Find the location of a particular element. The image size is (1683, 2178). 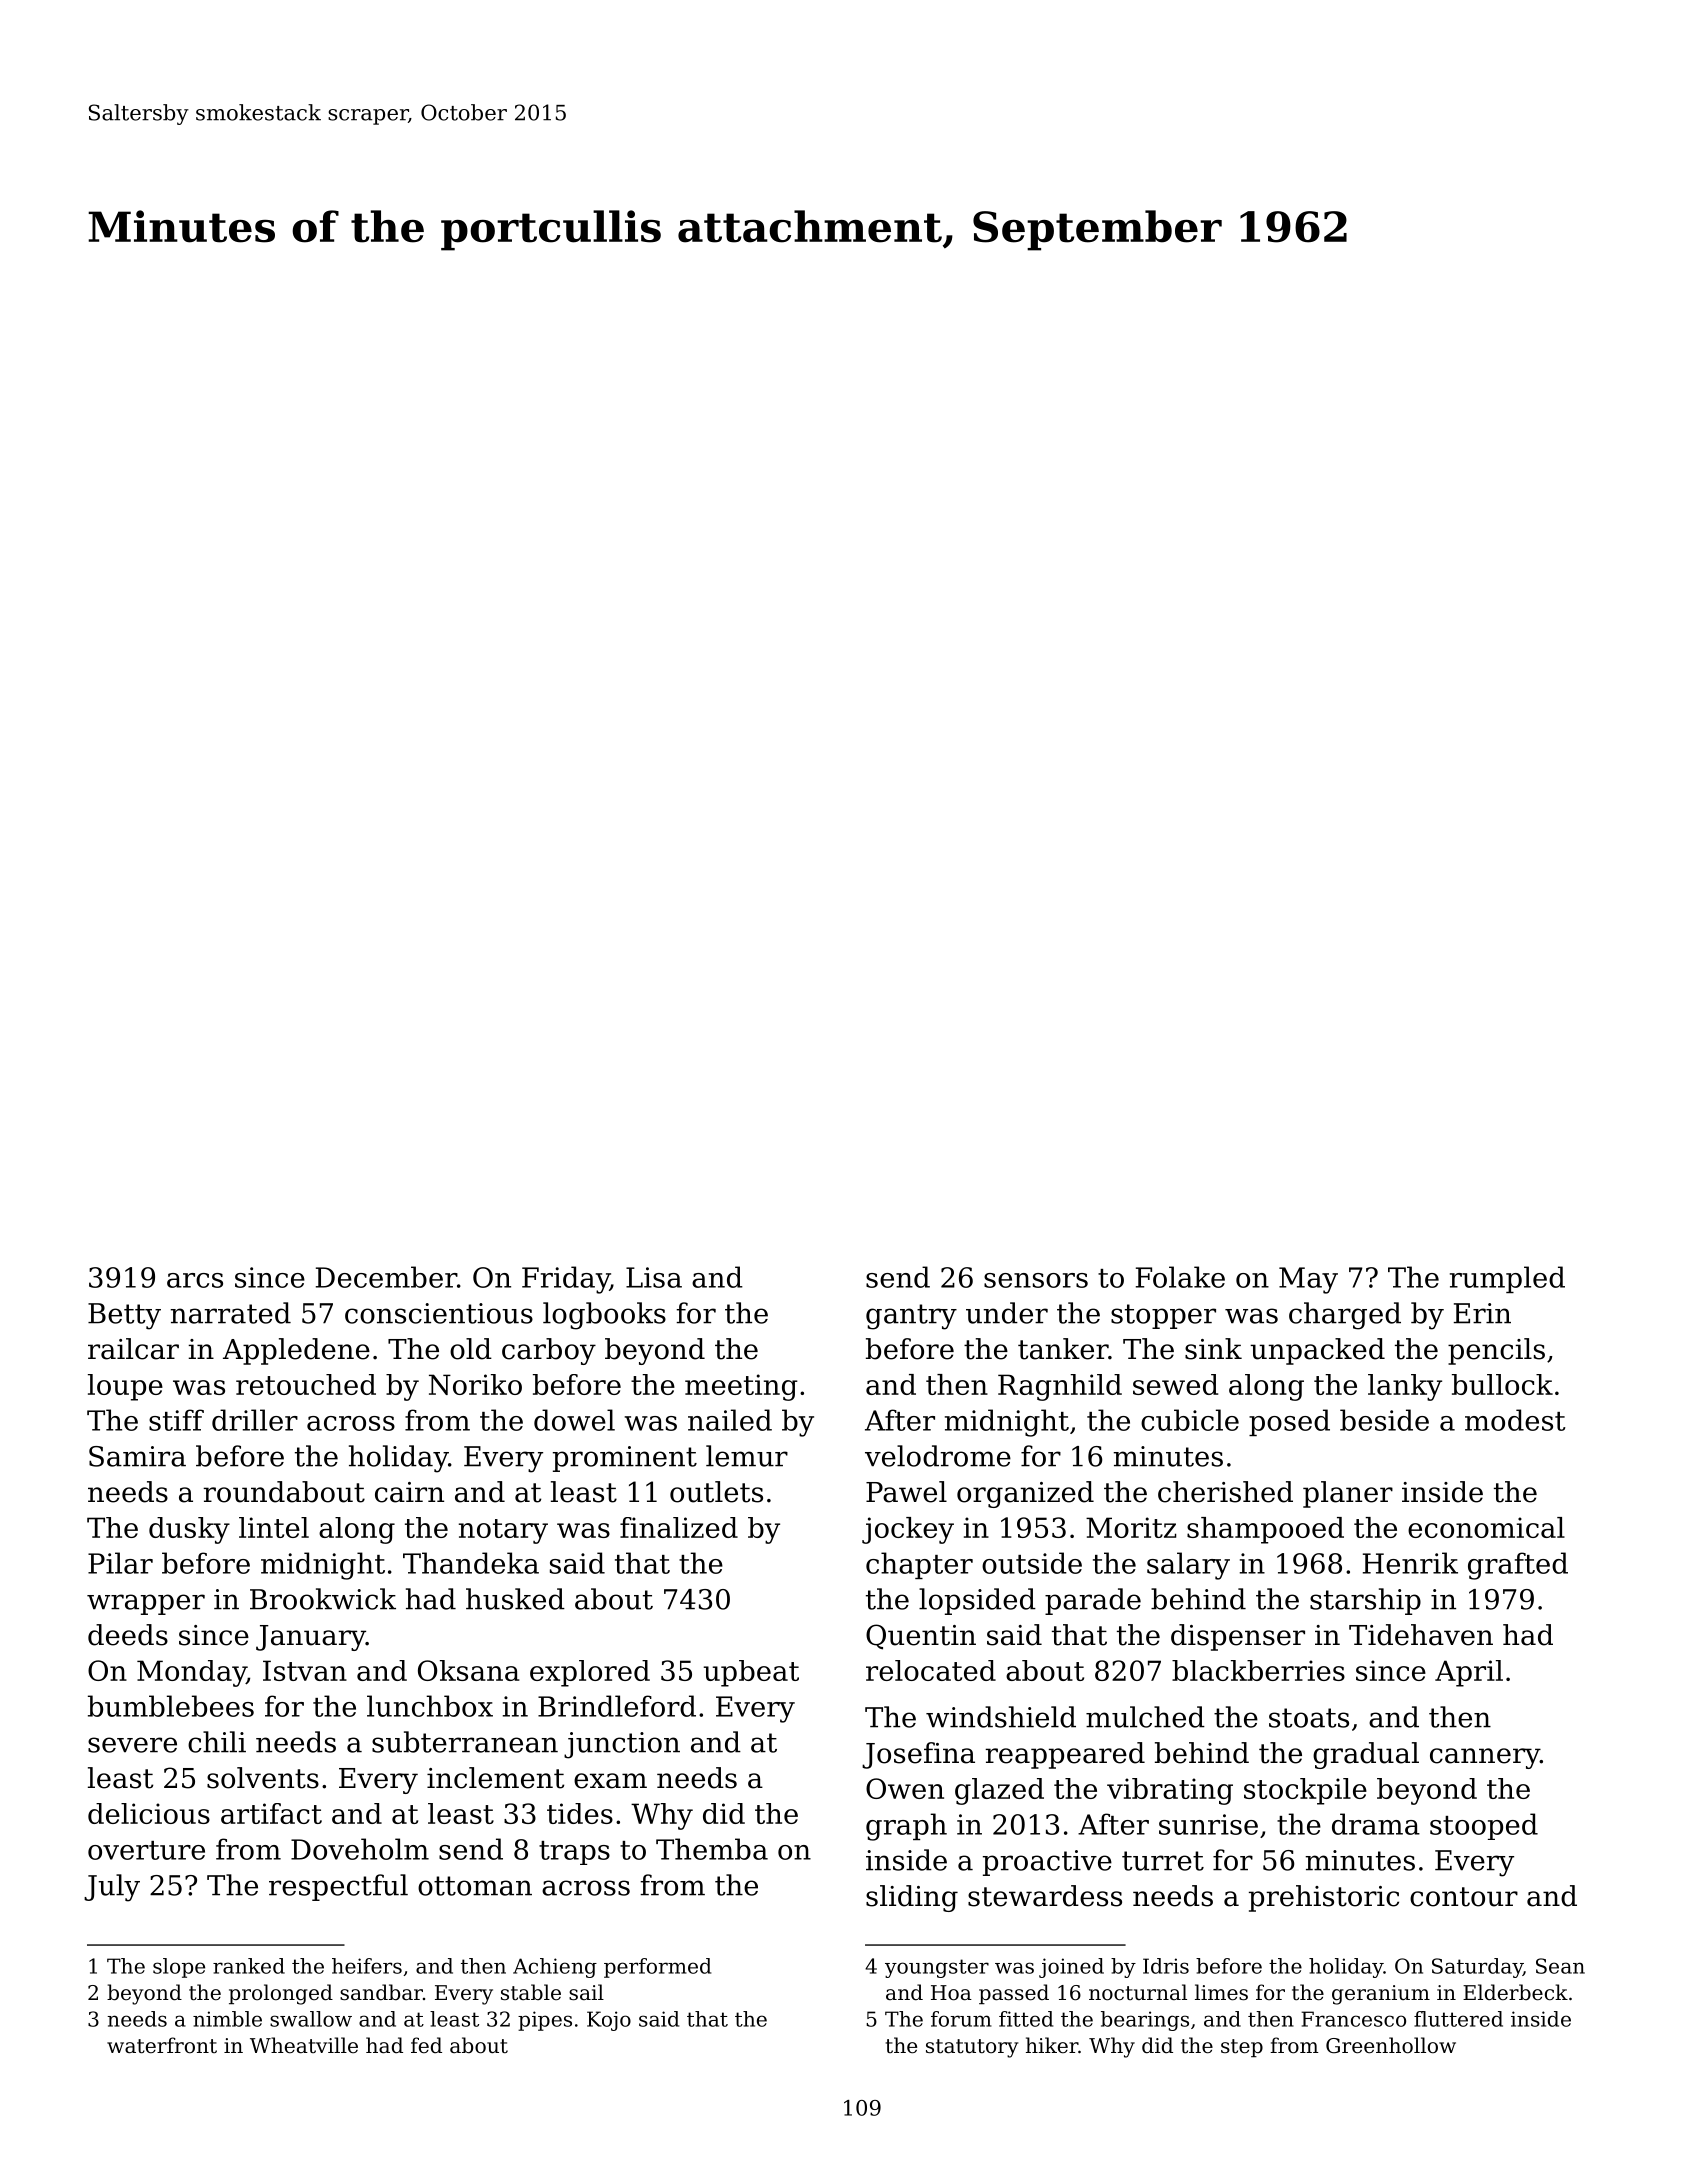

bumblebees is located at coordinates (171, 1706).
